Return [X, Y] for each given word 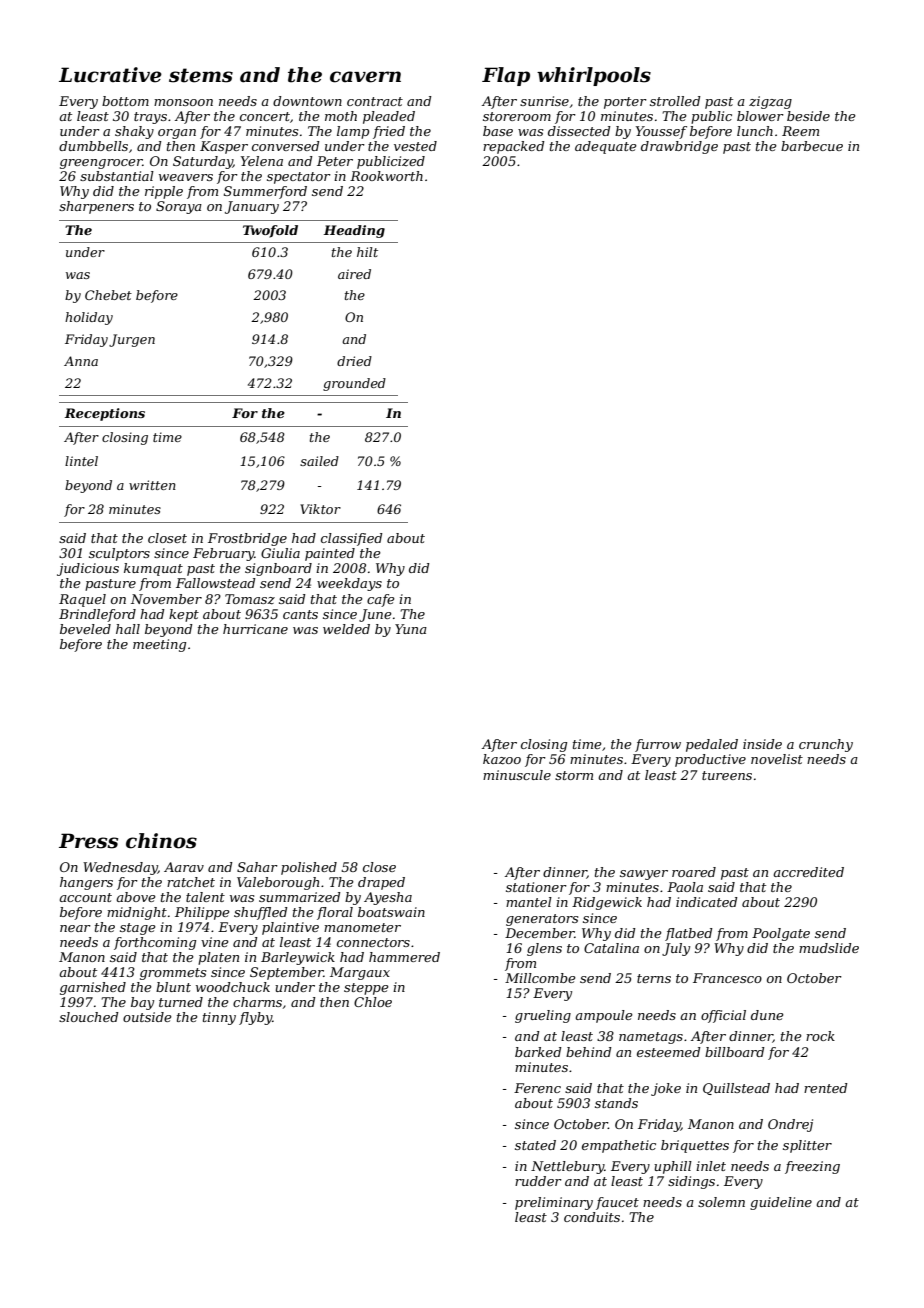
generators [542, 920]
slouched [89, 1017]
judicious [88, 569]
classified [352, 539]
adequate [606, 147]
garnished [93, 988]
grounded [354, 384]
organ [177, 134]
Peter [335, 161]
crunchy [826, 745]
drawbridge [679, 147]
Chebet [108, 295]
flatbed [689, 934]
